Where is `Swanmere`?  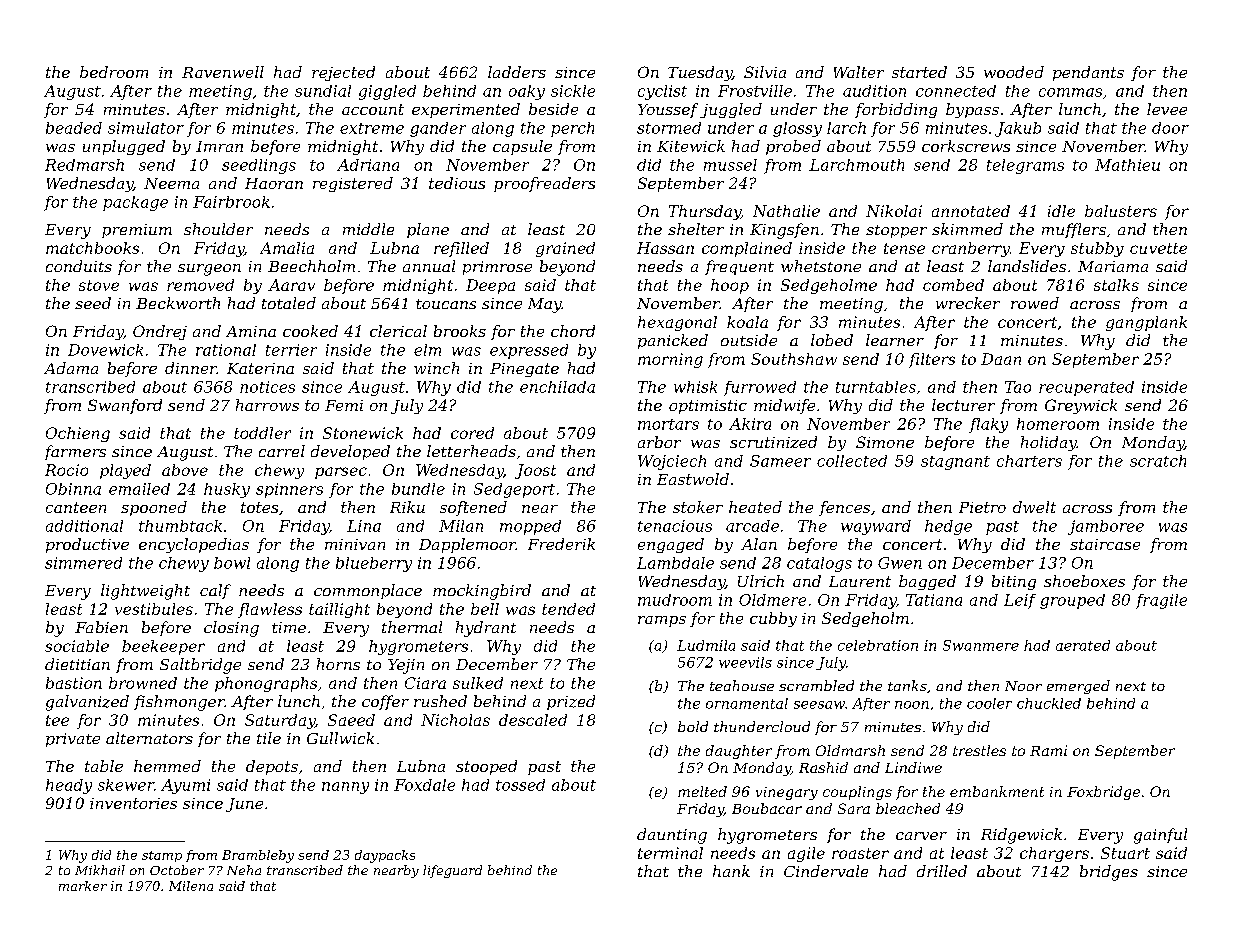
Swanmere is located at coordinates (981, 645).
